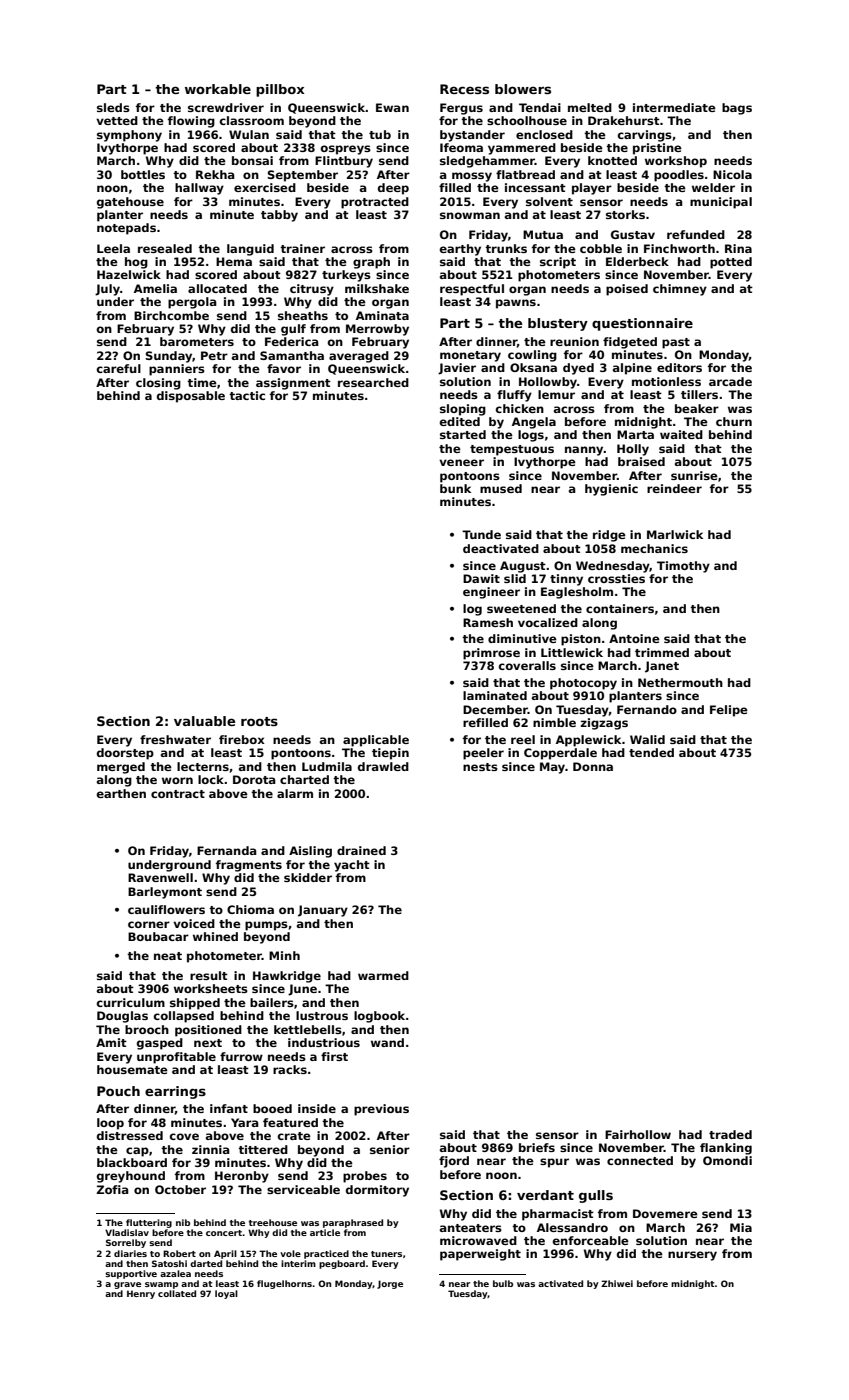  What do you see at coordinates (204, 721) in the screenshot?
I see `valuable` at bounding box center [204, 721].
